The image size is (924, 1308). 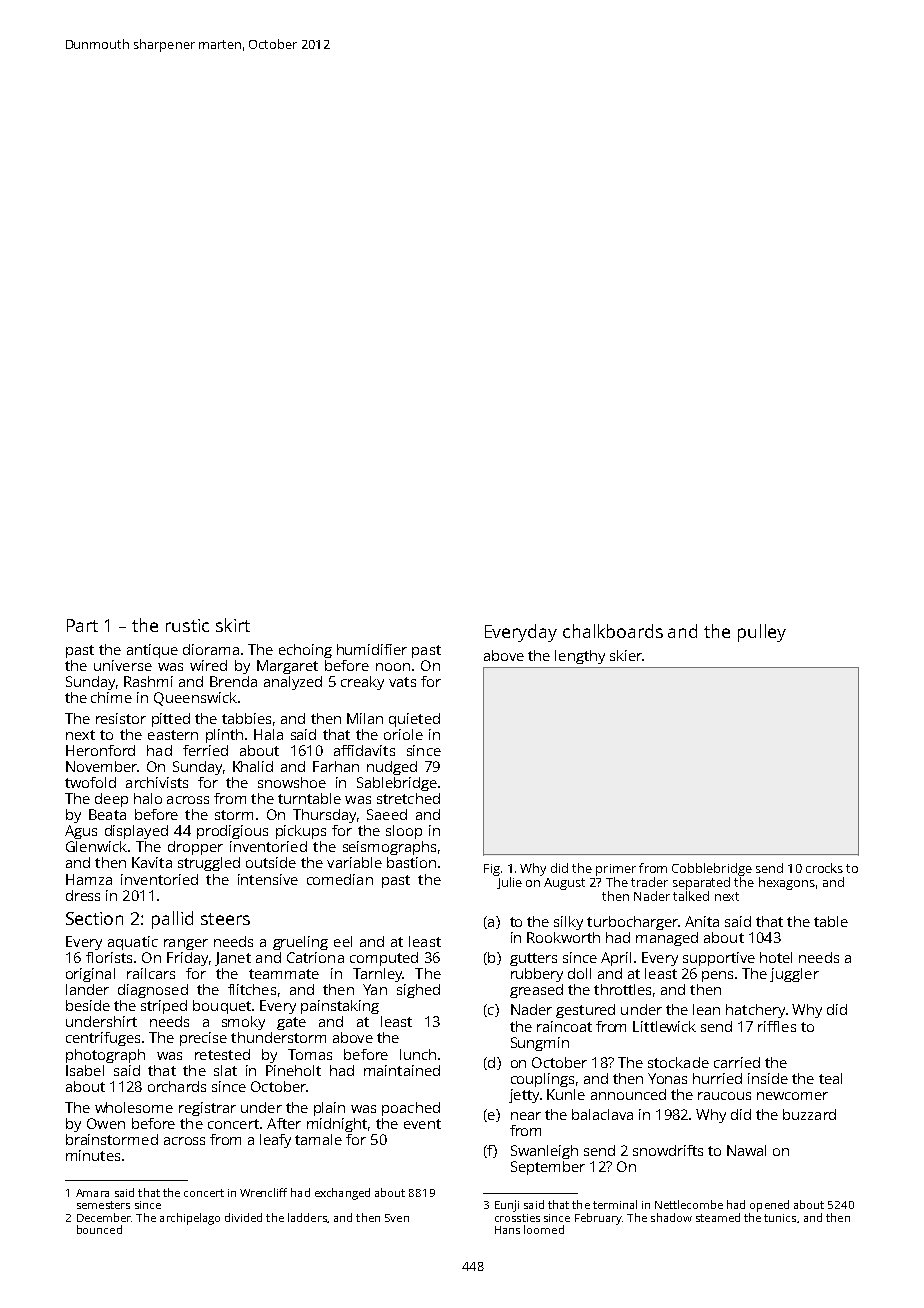 What do you see at coordinates (153, 991) in the screenshot?
I see `diagnosed` at bounding box center [153, 991].
